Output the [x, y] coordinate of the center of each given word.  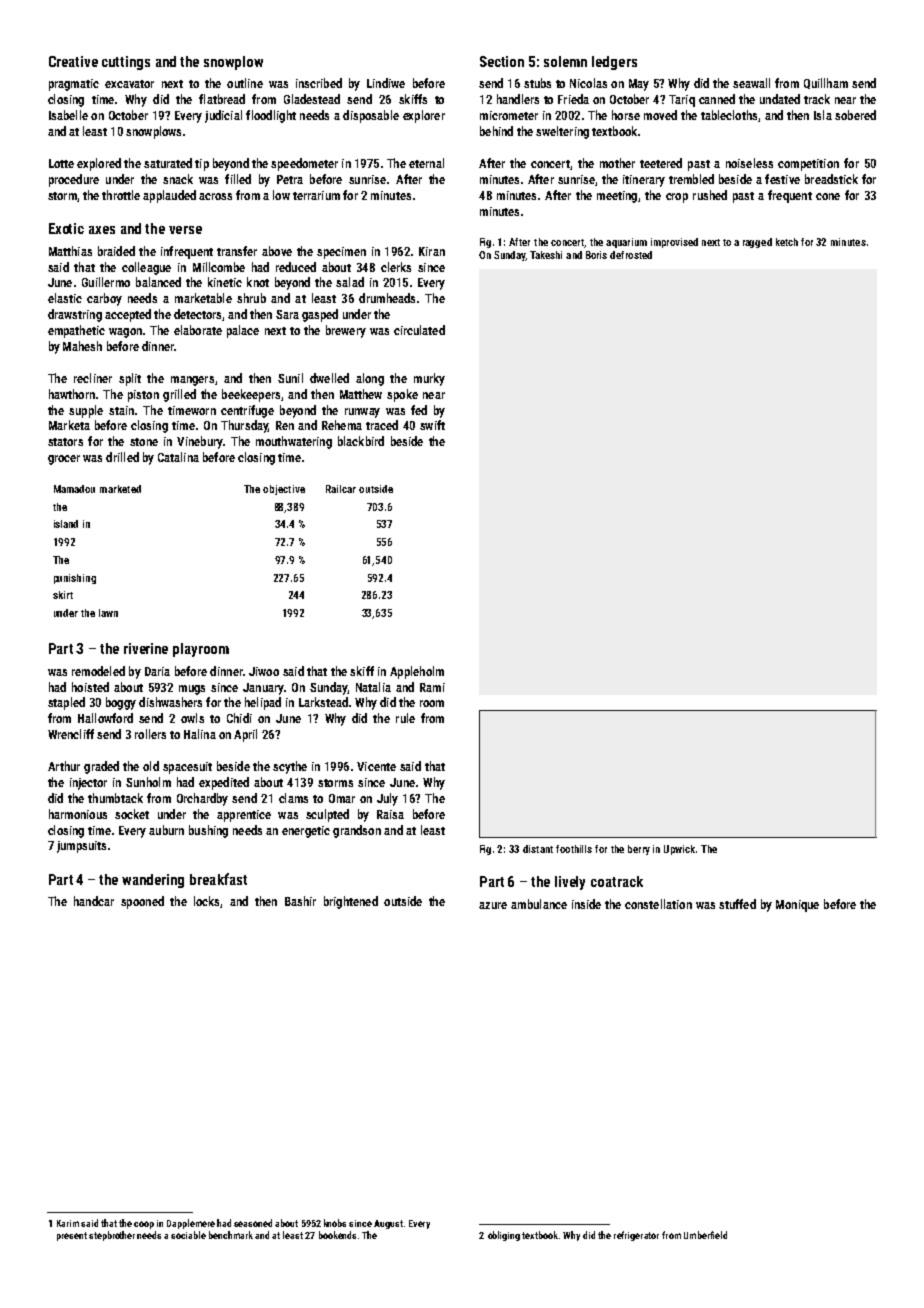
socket [132, 814]
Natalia [373, 687]
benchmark [231, 1235]
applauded [169, 196]
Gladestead [312, 99]
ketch [787, 242]
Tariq [682, 101]
